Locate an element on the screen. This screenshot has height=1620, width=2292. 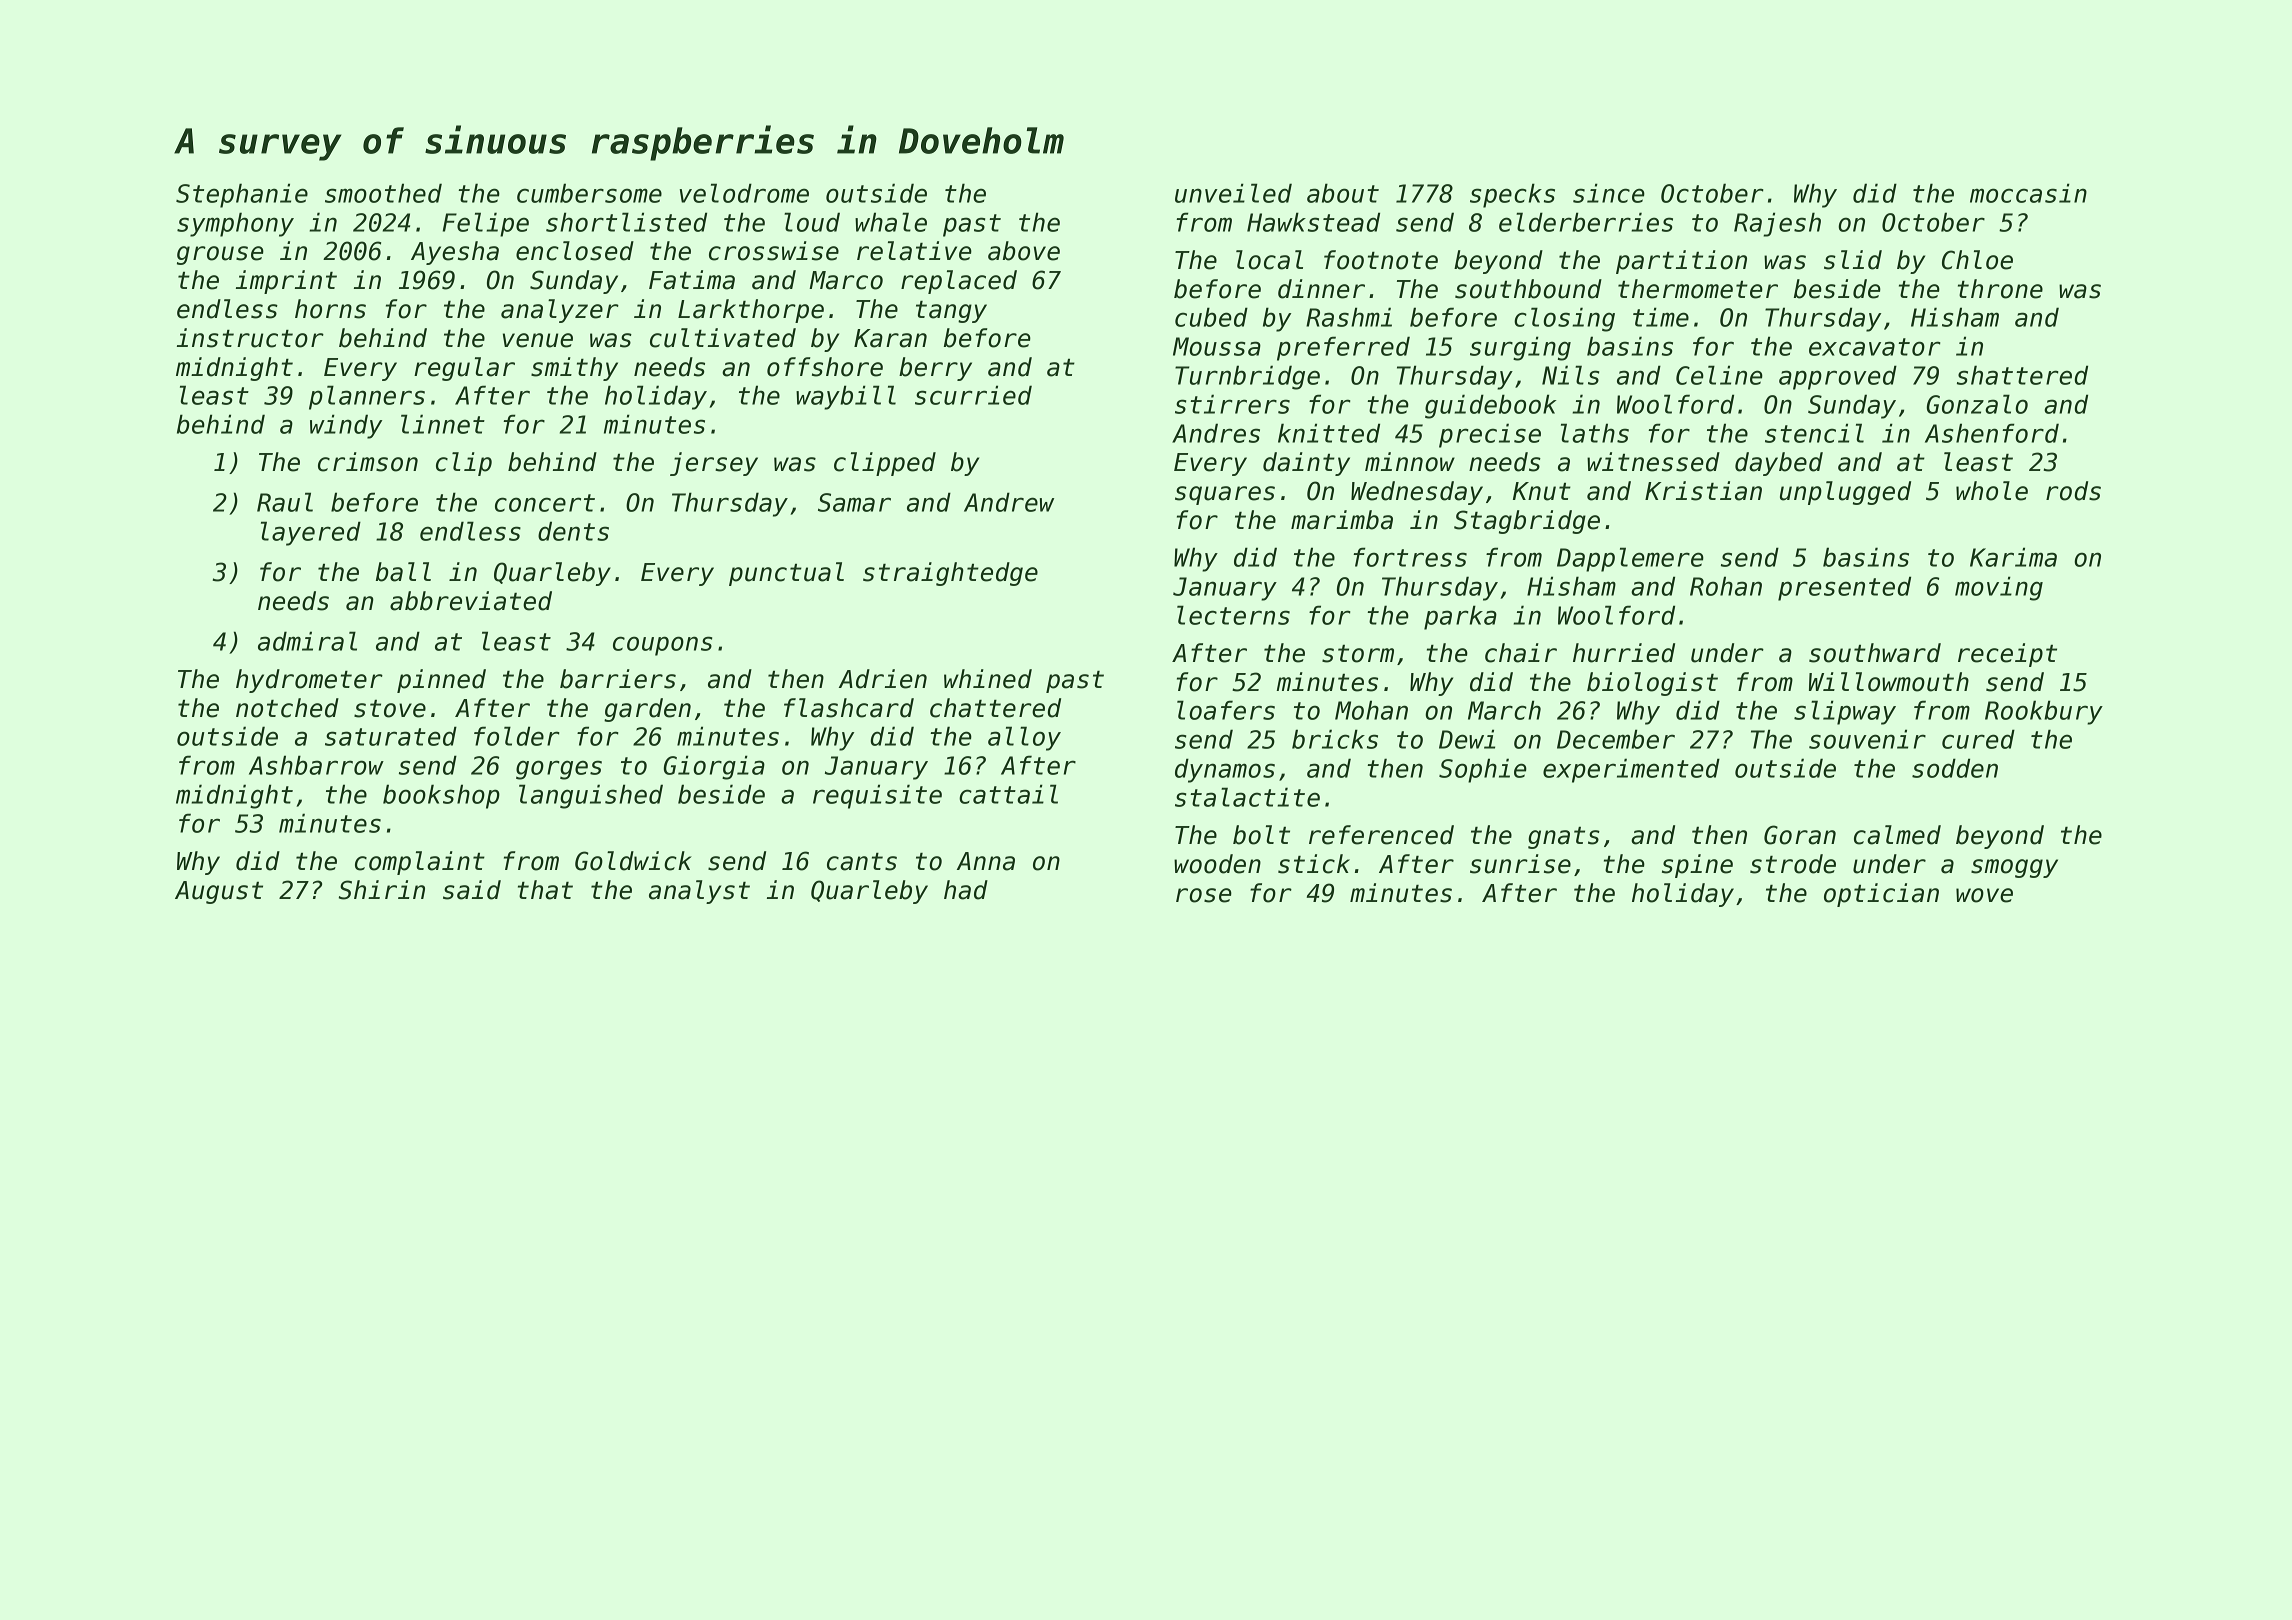
cured is located at coordinates (1978, 739).
